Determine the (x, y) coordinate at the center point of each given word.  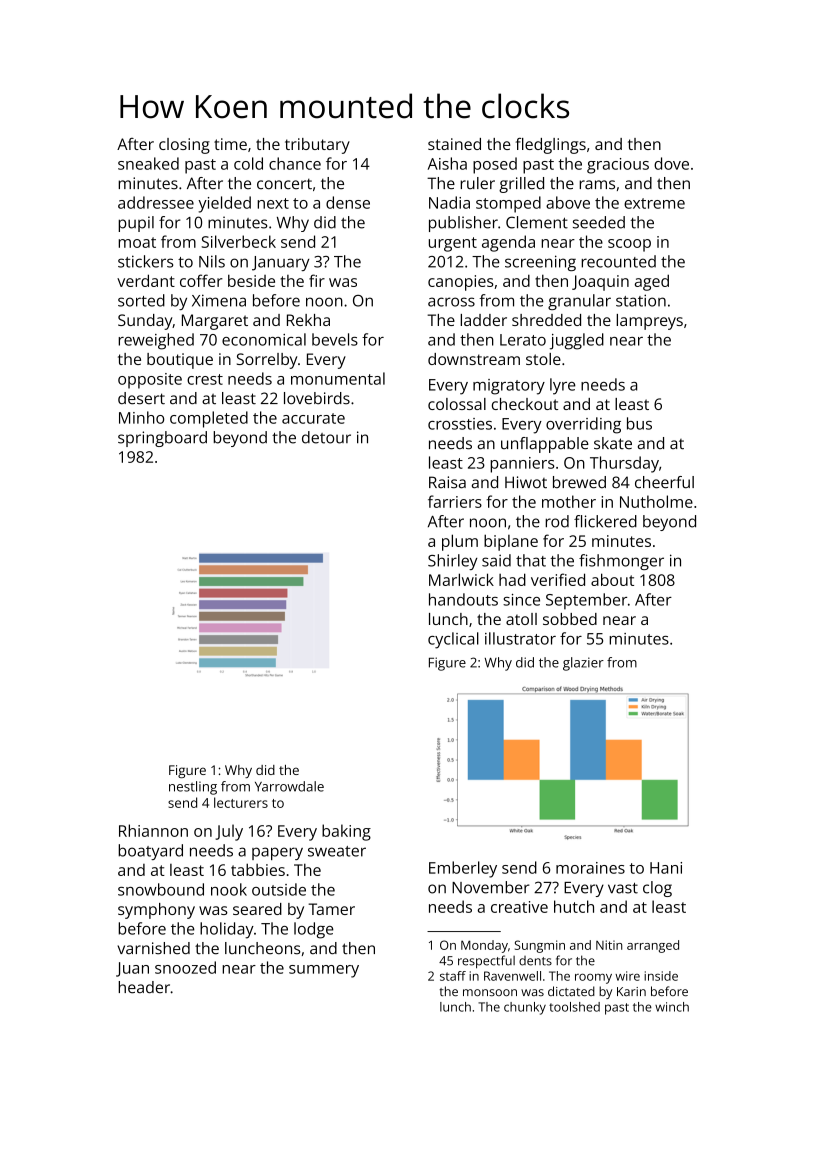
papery (277, 853)
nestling (193, 788)
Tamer (331, 909)
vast (623, 888)
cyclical (453, 640)
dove (671, 163)
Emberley (463, 869)
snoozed (185, 967)
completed (209, 419)
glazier (583, 664)
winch (672, 1007)
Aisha (447, 163)
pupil (136, 224)
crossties (460, 424)
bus (639, 423)
